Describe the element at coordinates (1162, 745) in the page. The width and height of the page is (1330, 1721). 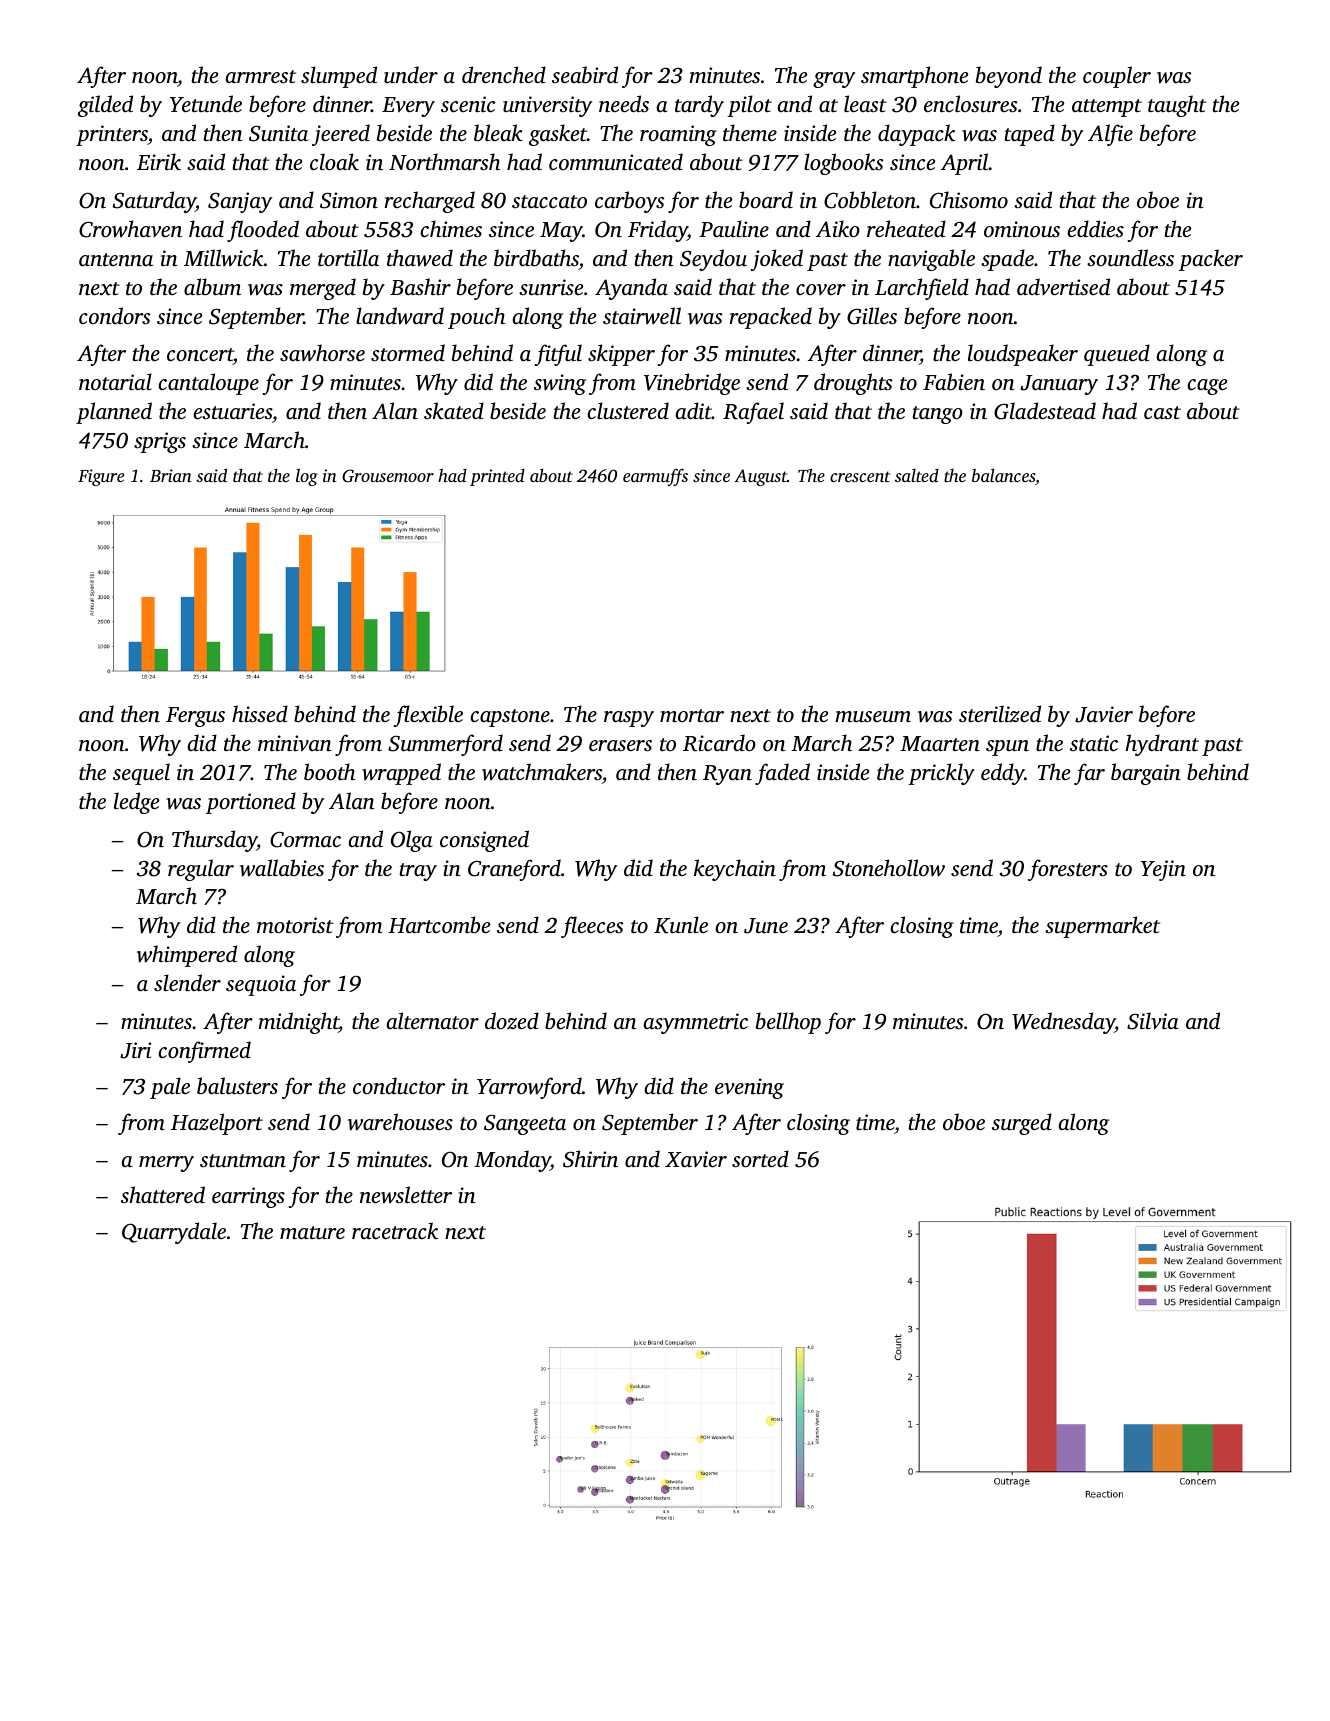
I see `hydrant` at that location.
